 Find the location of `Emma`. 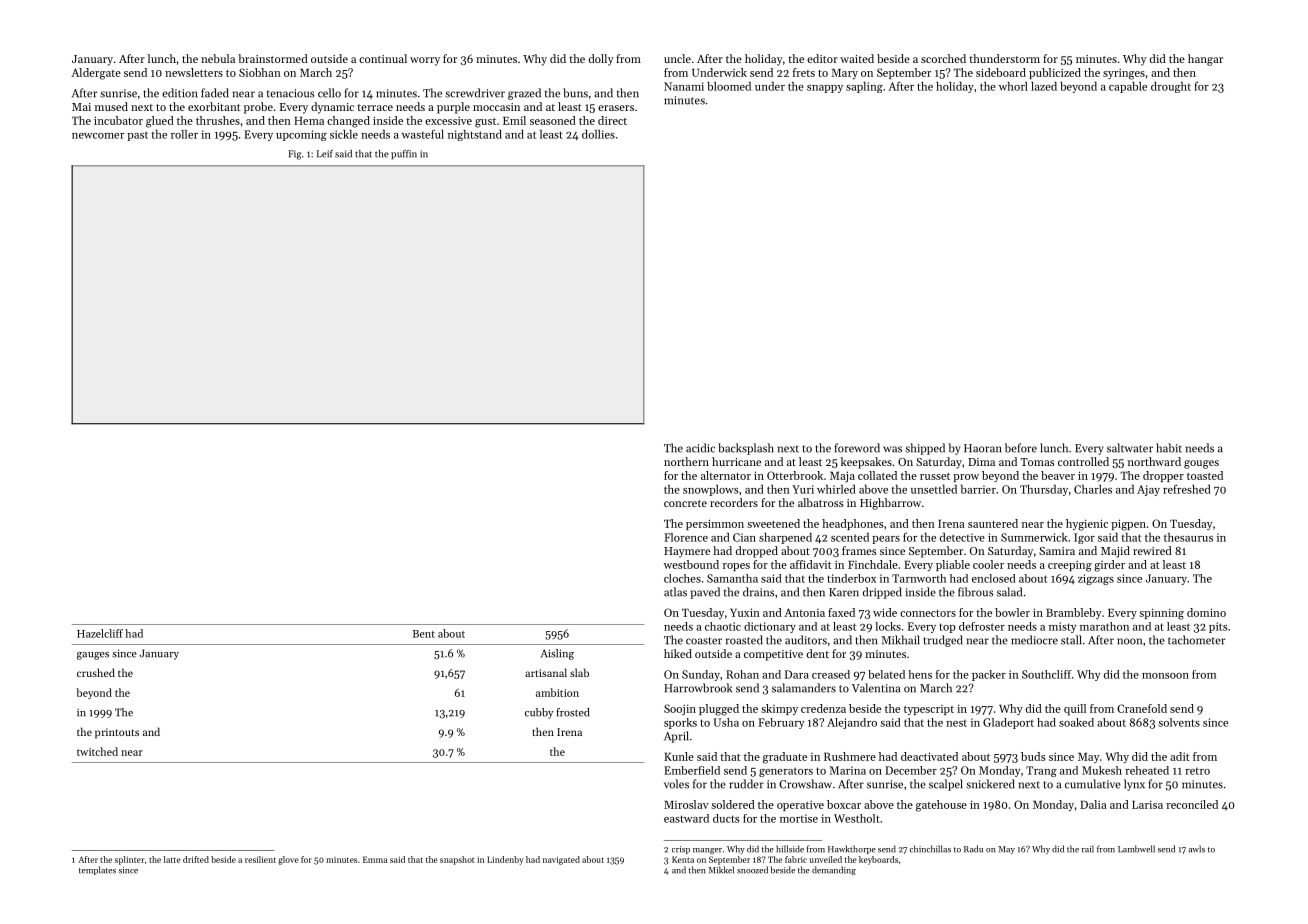

Emma is located at coordinates (375, 859).
